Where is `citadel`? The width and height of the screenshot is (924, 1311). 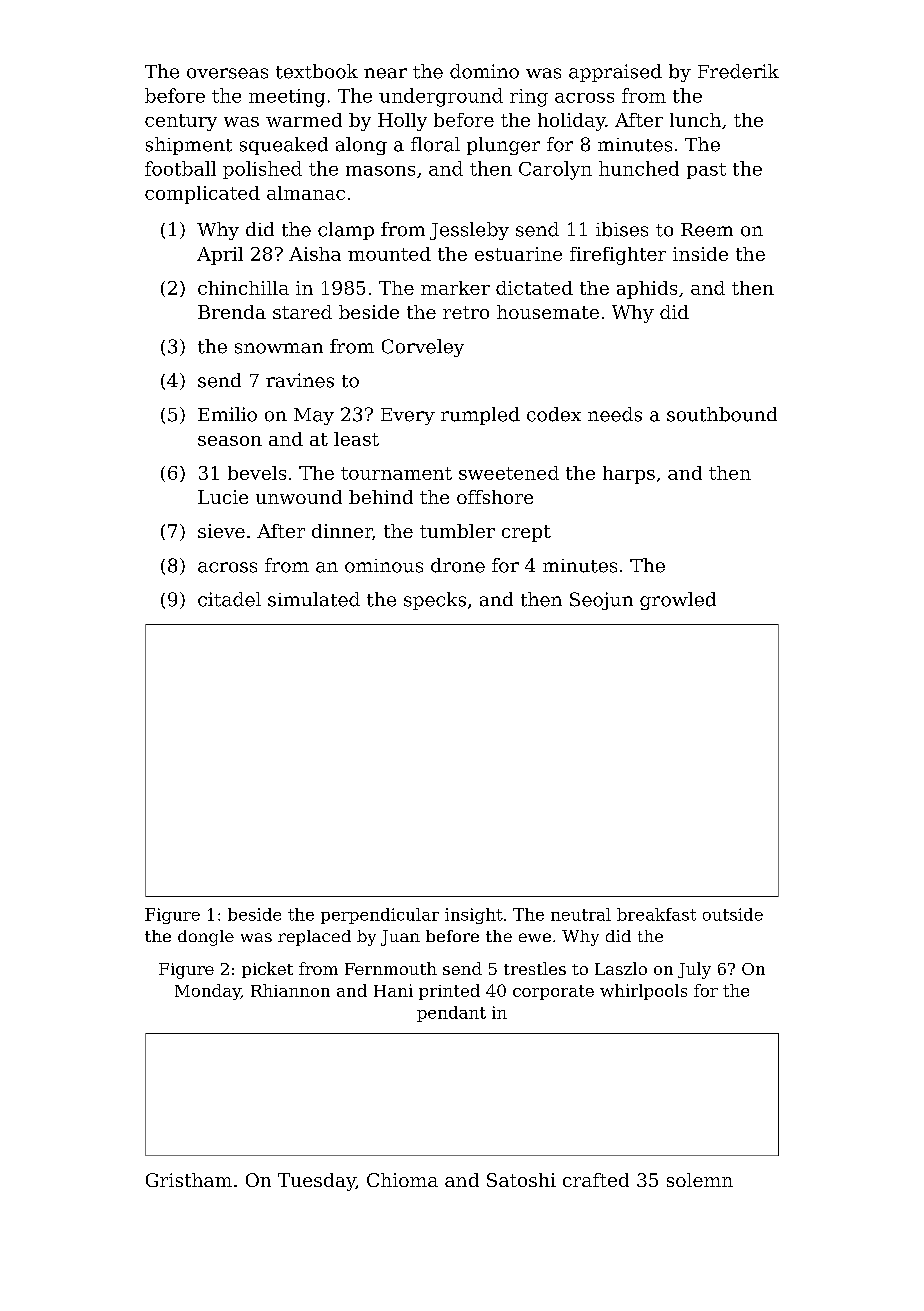 citadel is located at coordinates (229, 599).
